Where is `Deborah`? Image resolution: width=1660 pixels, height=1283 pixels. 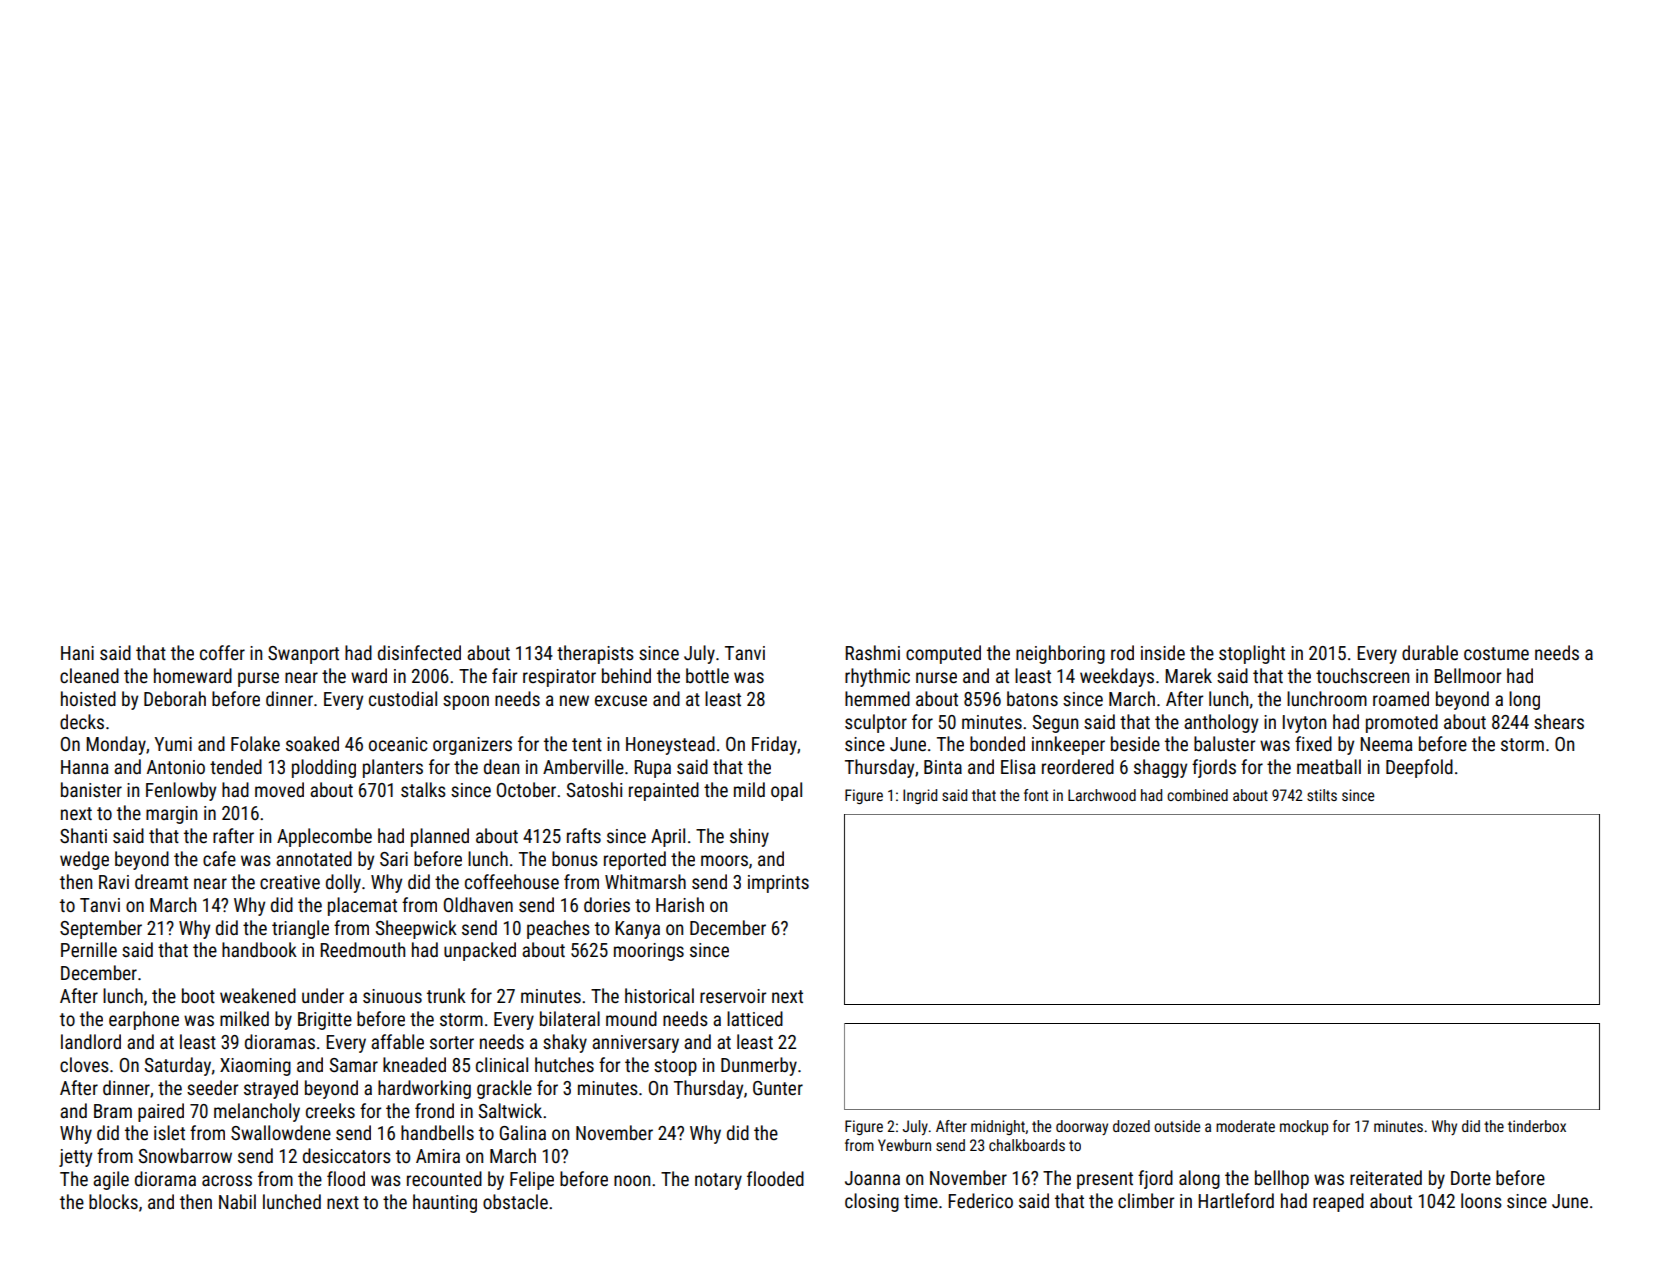
Deborah is located at coordinates (175, 698).
